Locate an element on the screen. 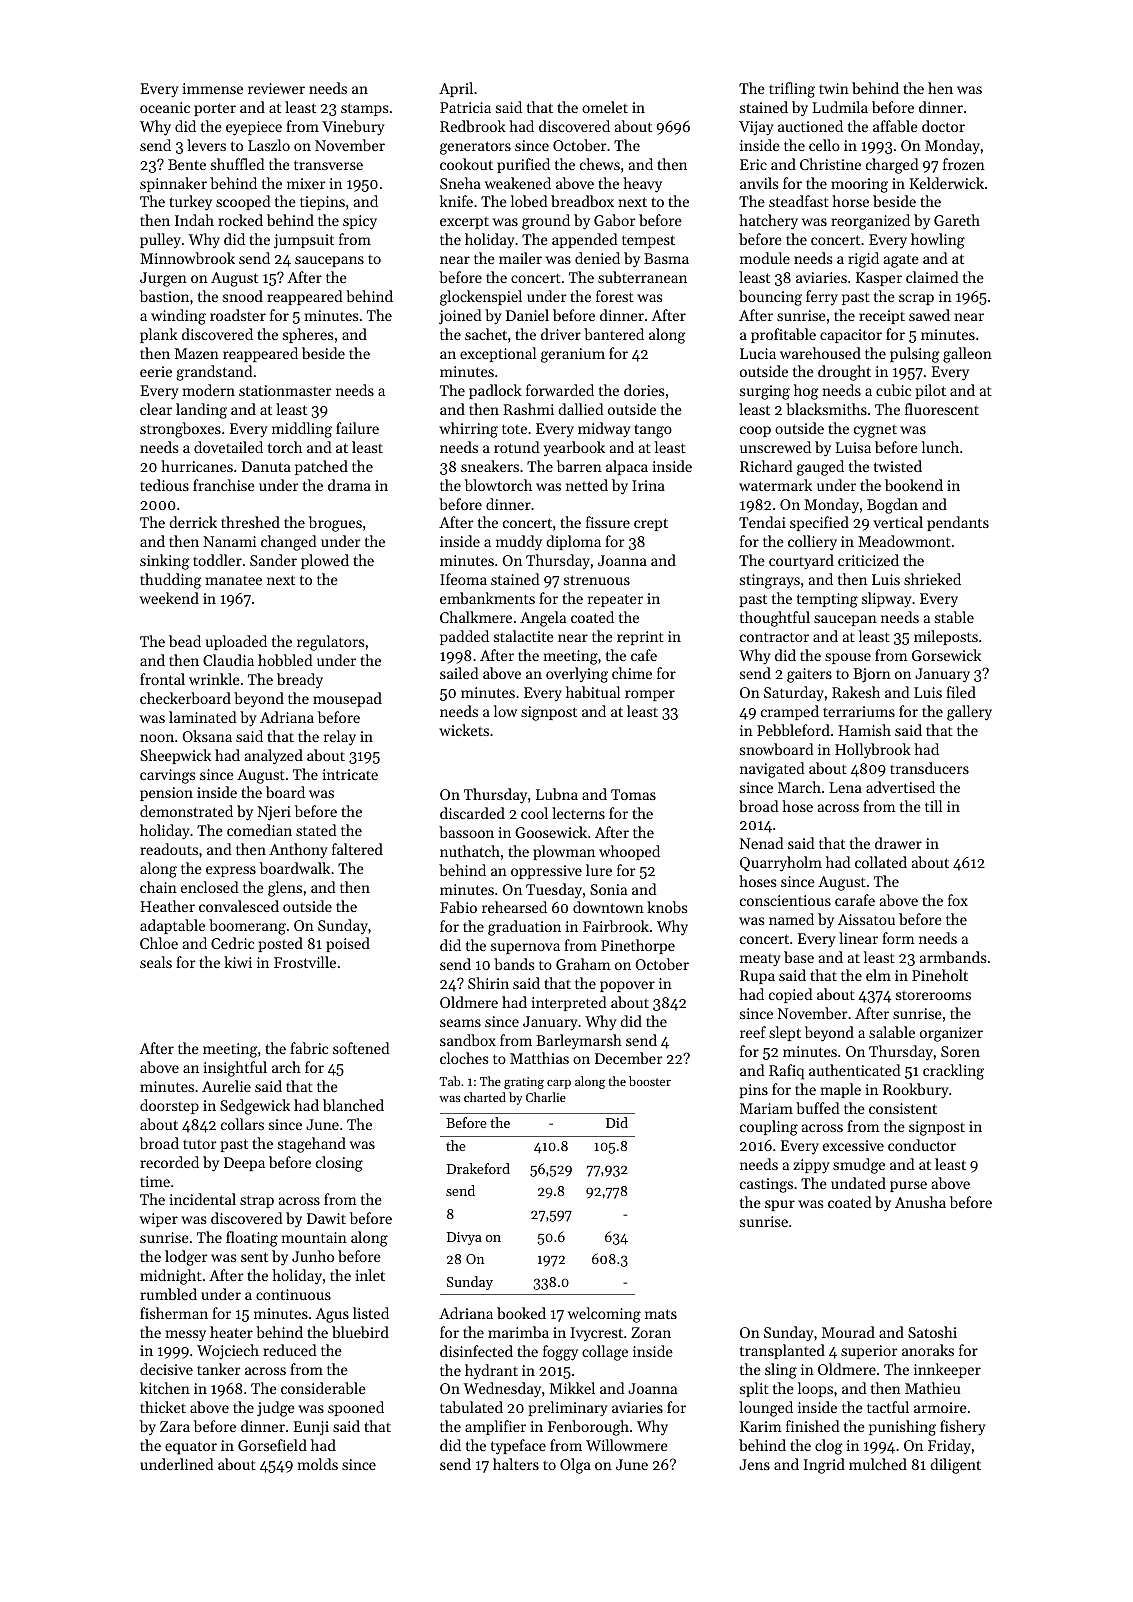 The height and width of the screenshot is (1602, 1133). tutor is located at coordinates (199, 1144).
